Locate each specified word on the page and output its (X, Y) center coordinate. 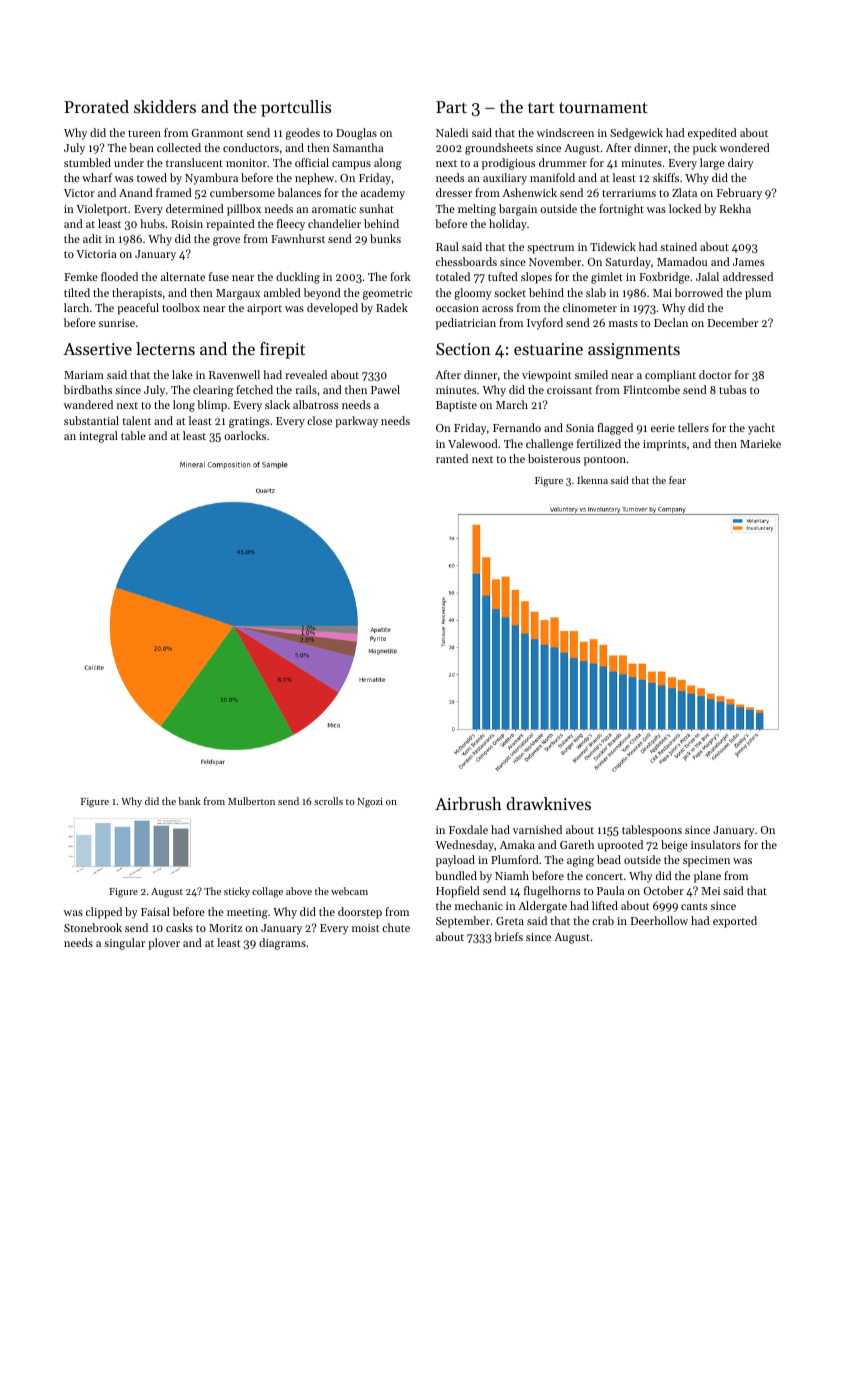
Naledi (452, 132)
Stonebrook (93, 927)
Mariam (84, 375)
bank (189, 801)
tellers (693, 427)
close (319, 420)
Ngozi (370, 803)
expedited (712, 134)
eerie (663, 428)
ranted (452, 458)
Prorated (96, 106)
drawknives (549, 803)
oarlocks (245, 435)
